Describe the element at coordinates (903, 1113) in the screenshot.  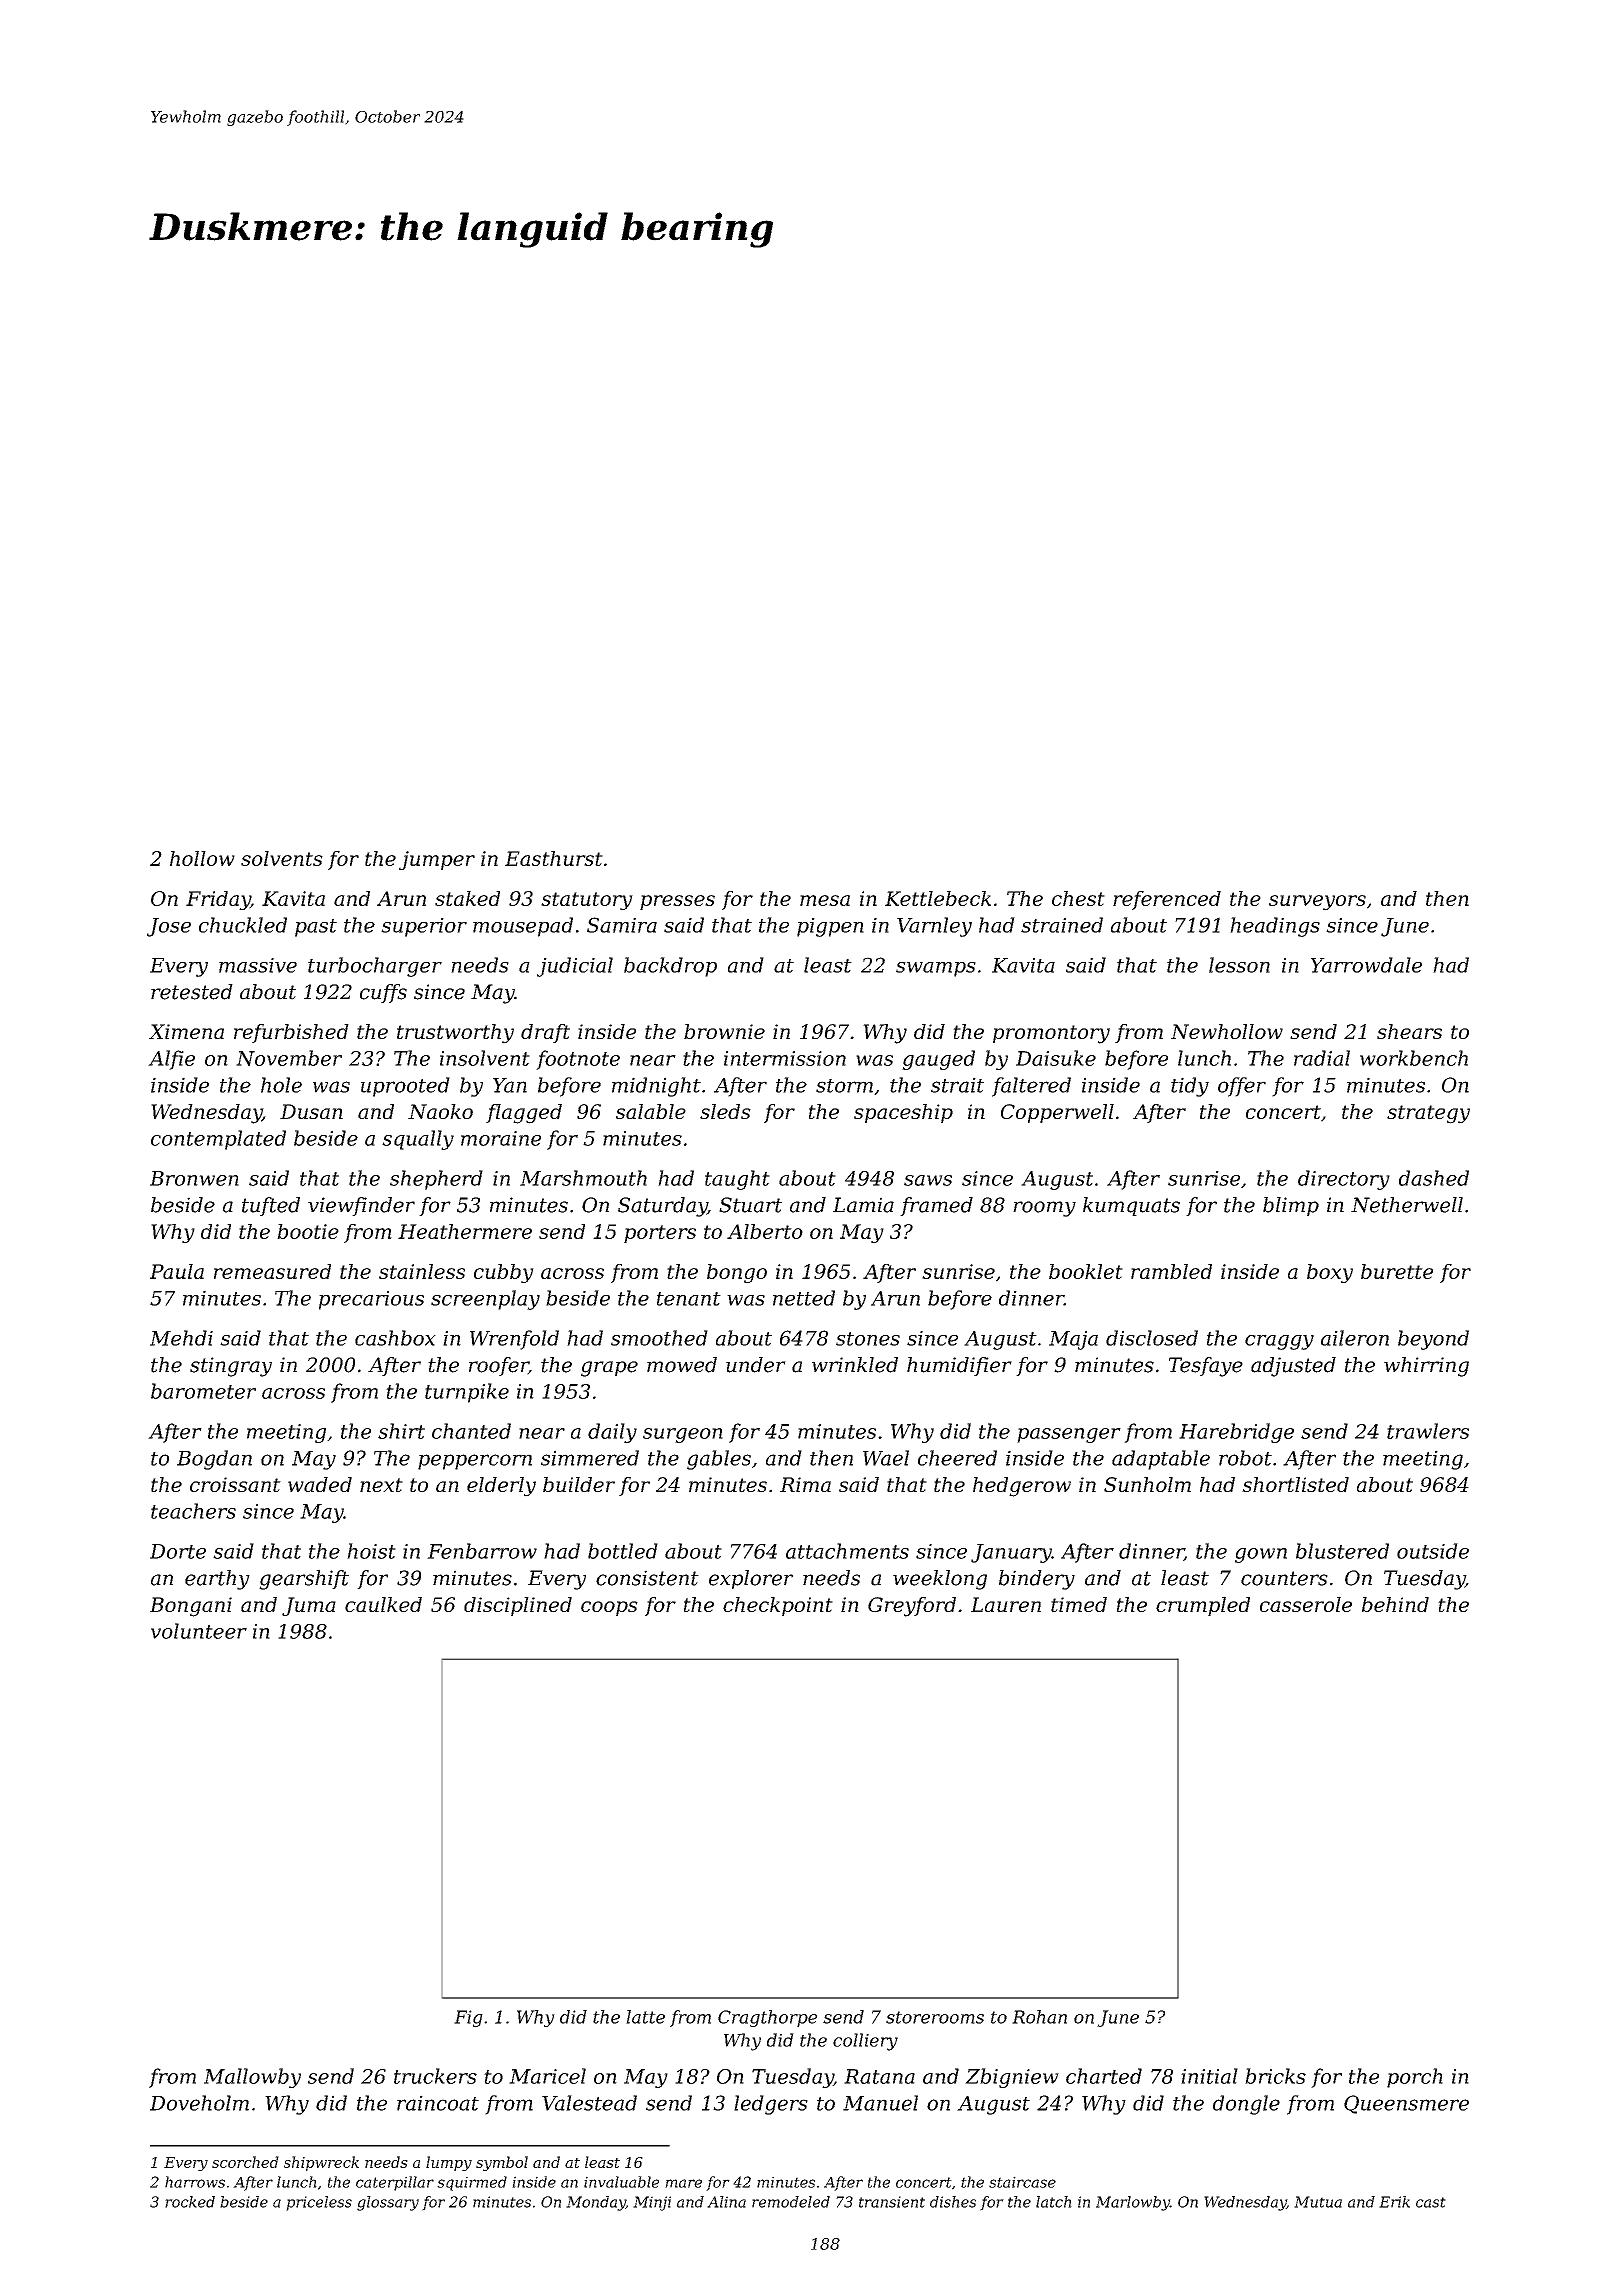
I see `spaceship` at that location.
